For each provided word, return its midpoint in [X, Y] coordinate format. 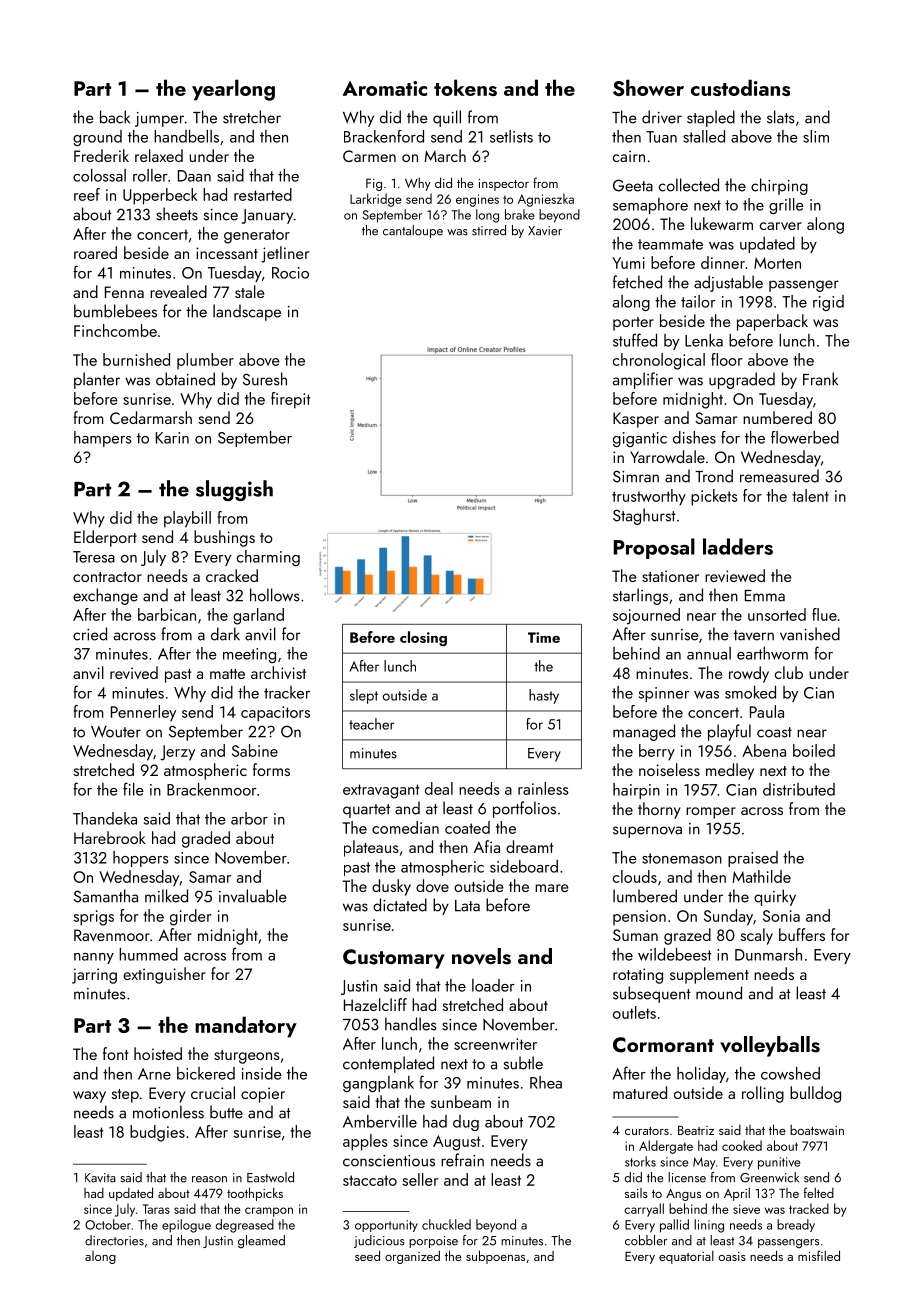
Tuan [661, 137]
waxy [89, 1097]
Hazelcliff [375, 1004]
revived [134, 672]
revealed [178, 291]
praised [753, 859]
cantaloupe [413, 231]
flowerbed [805, 437]
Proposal [654, 548]
